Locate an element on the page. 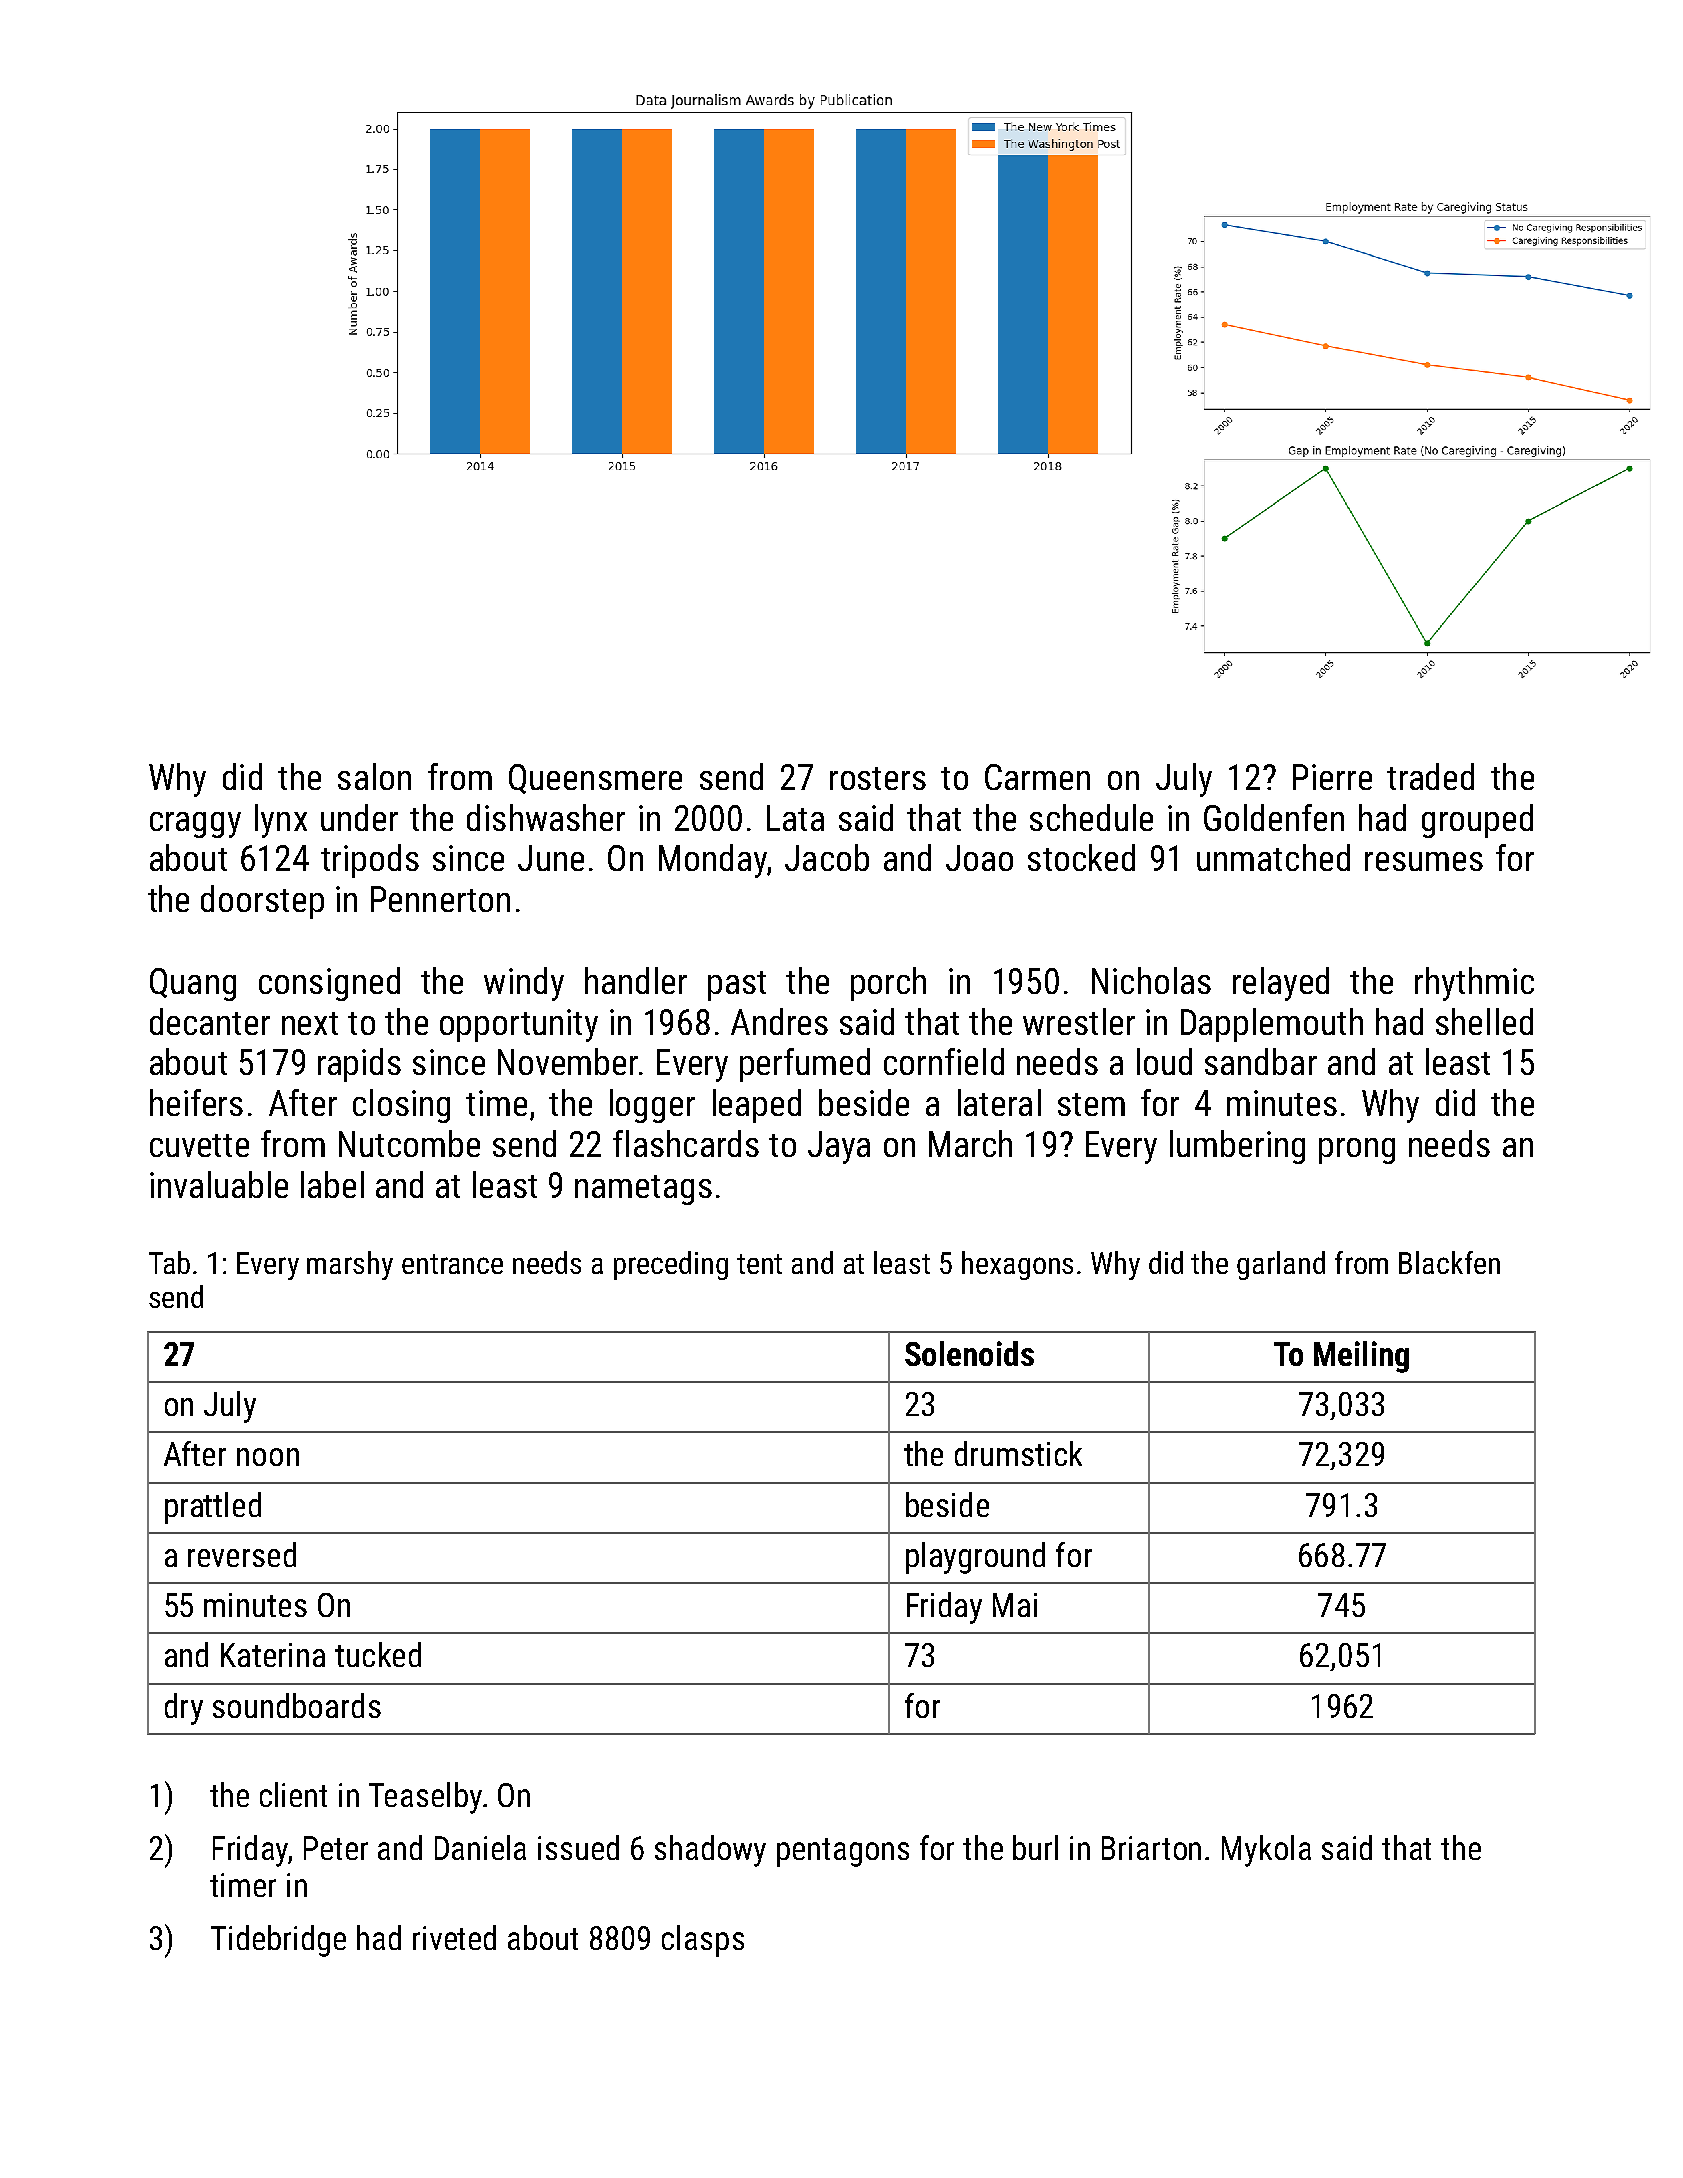 Image resolution: width=1683 pixels, height=2178 pixels. noon is located at coordinates (268, 1457).
